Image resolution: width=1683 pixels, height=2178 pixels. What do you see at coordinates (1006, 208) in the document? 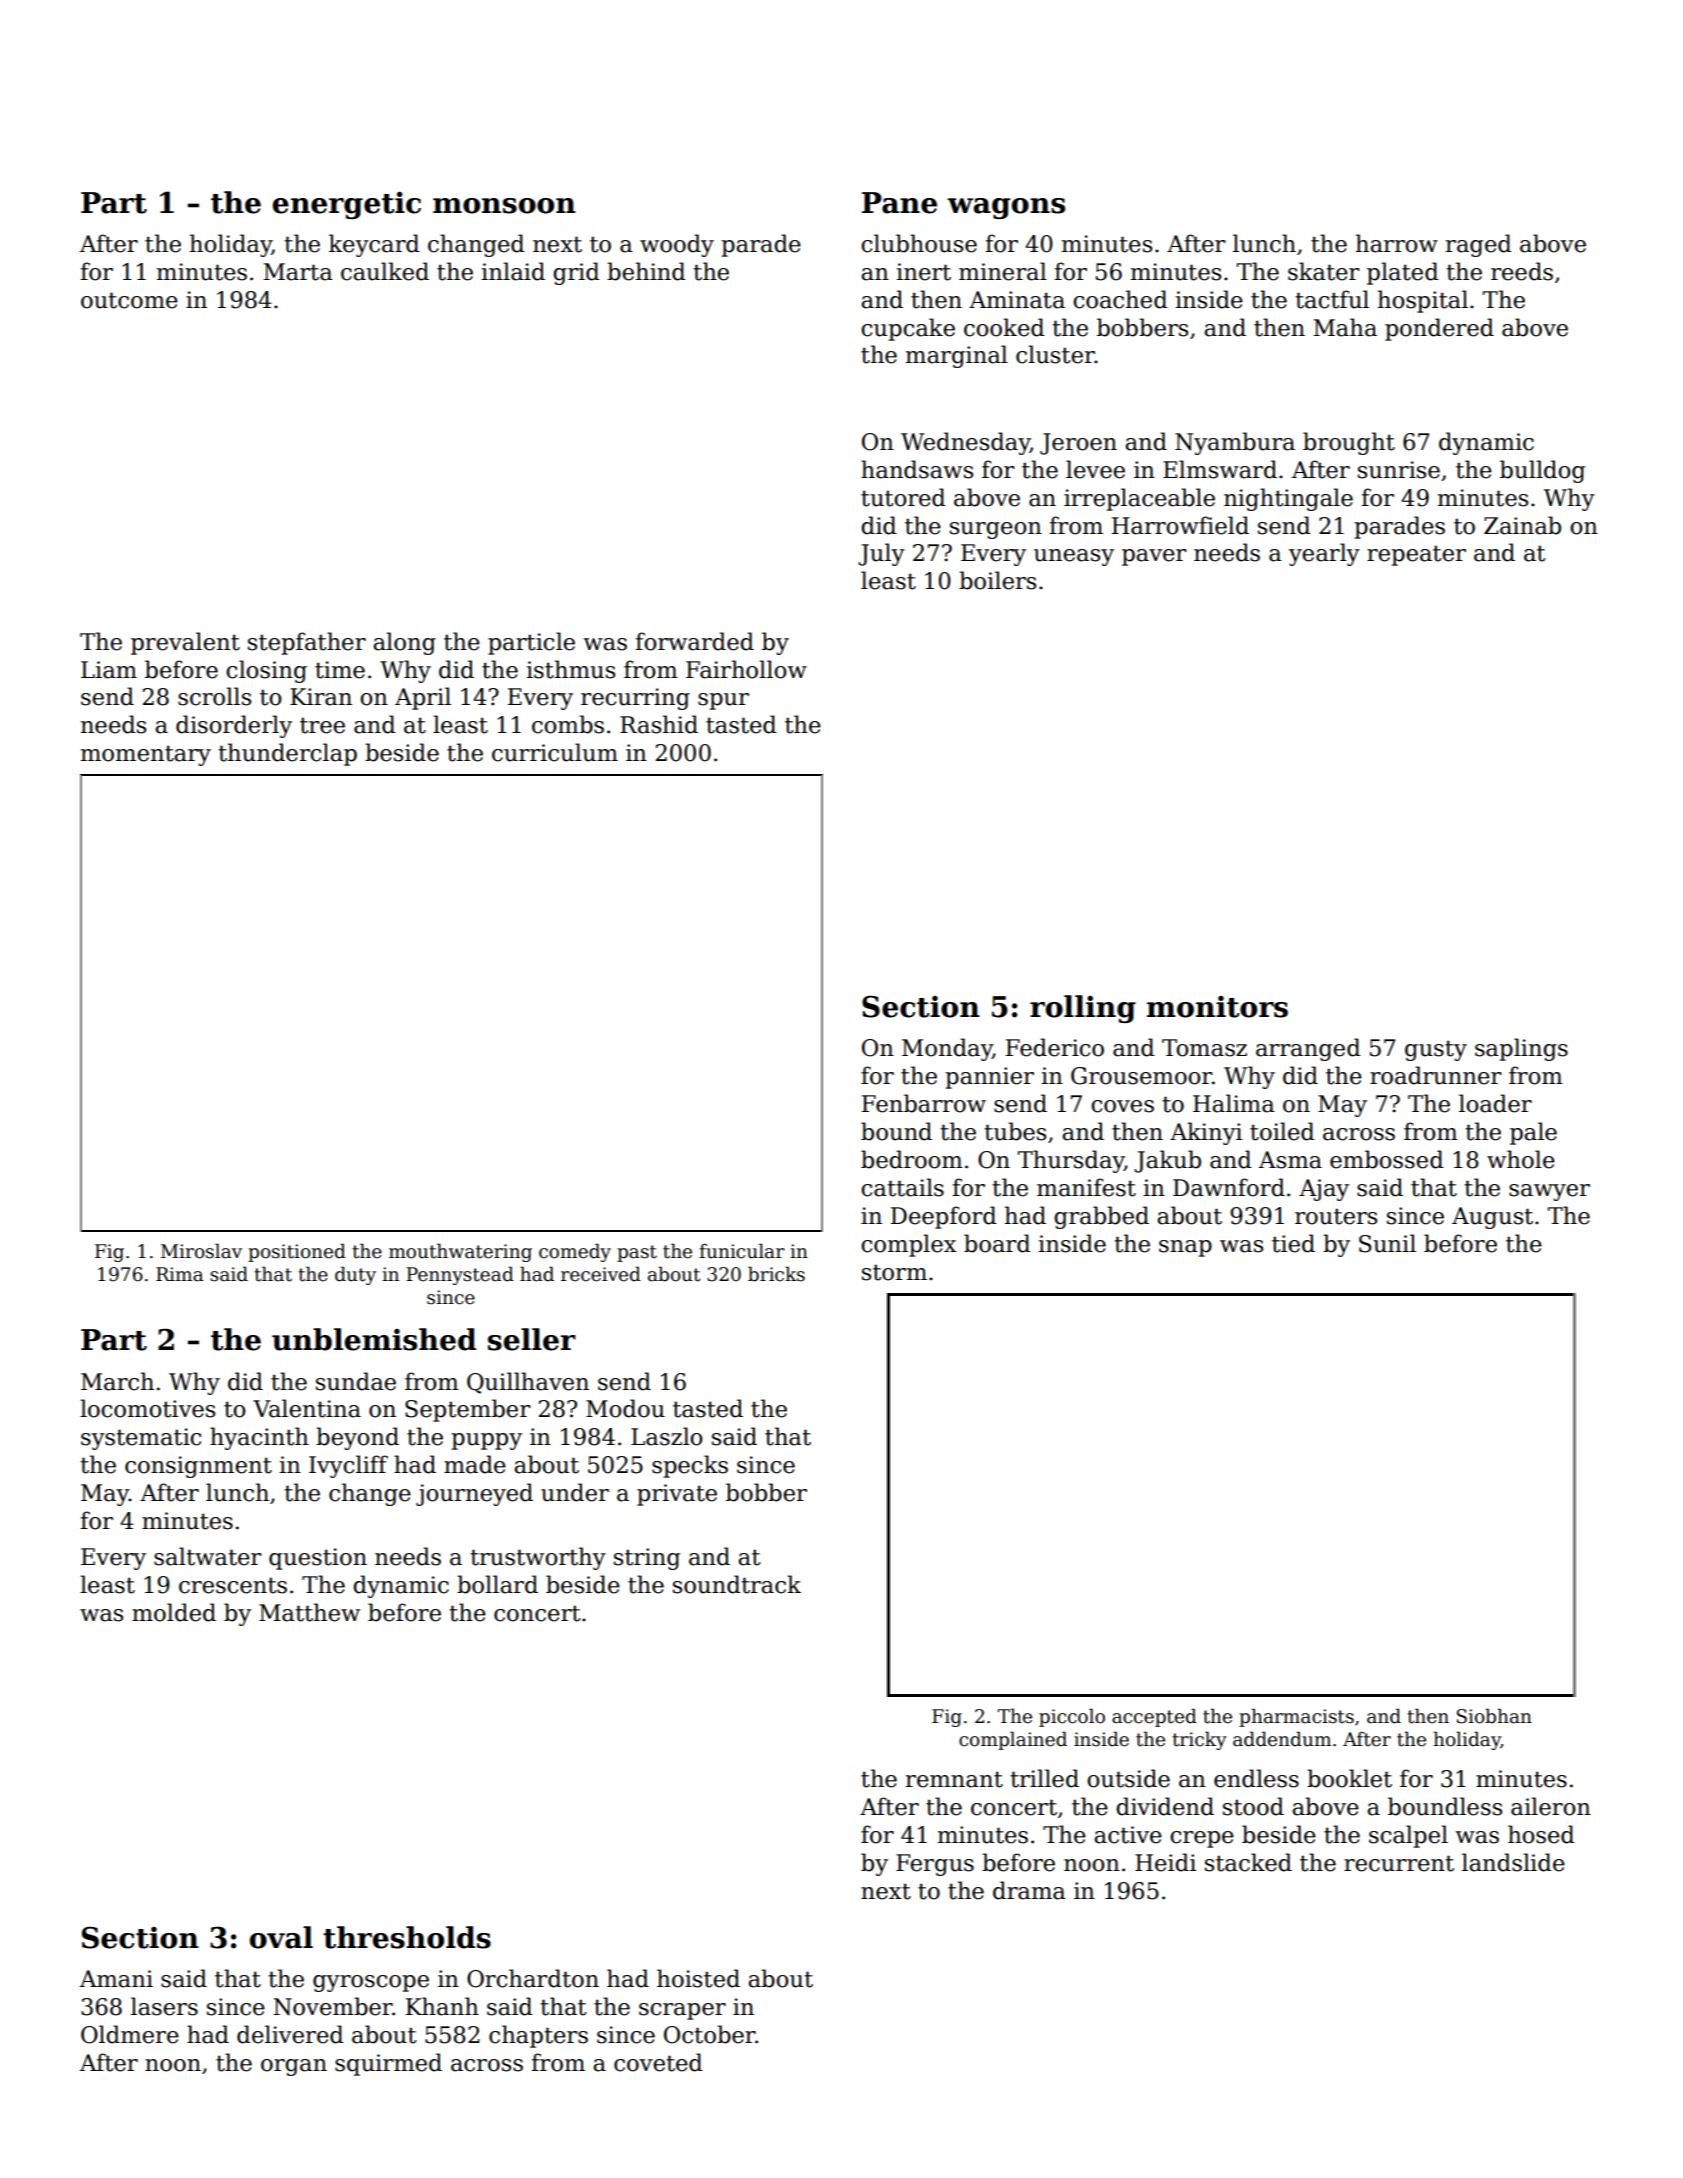
I see `wagons` at bounding box center [1006, 208].
